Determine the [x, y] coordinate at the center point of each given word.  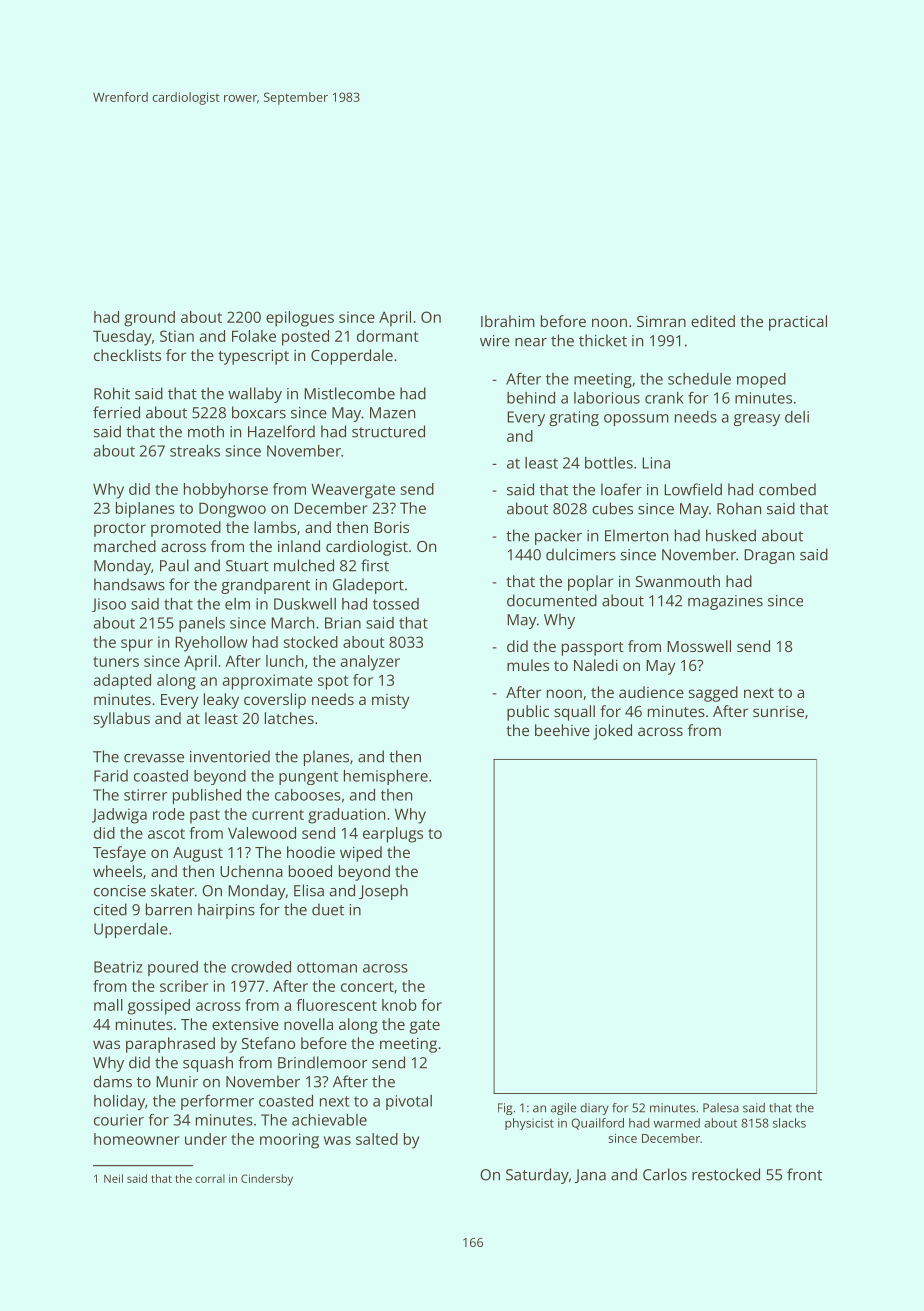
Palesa [721, 1108]
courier [119, 1120]
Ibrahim [508, 321]
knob [399, 1005]
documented [552, 600]
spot [333, 682]
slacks [789, 1123]
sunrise [778, 711]
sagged [713, 694]
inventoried [230, 756]
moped [761, 380]
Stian [177, 336]
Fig [505, 1109]
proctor [120, 530]
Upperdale [131, 930]
